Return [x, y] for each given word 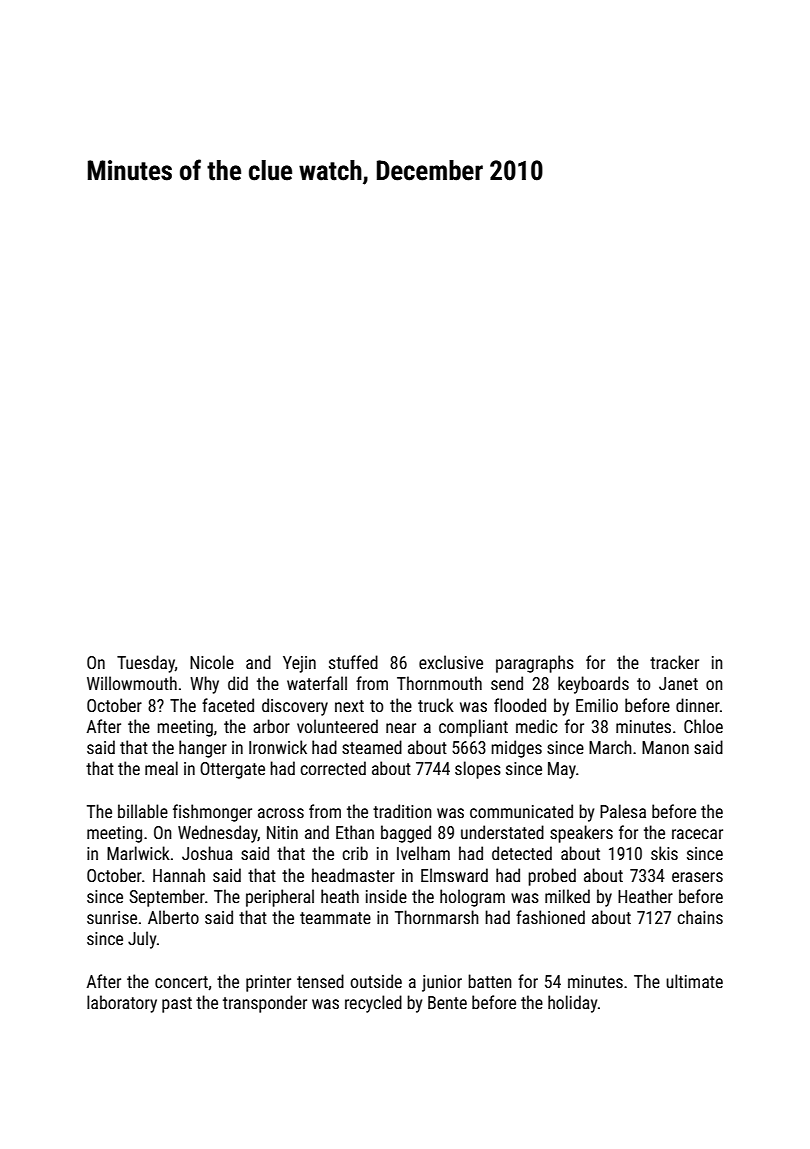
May [562, 770]
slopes [478, 770]
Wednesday [218, 834]
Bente [447, 1002]
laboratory [122, 1004]
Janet [678, 683]
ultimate [694, 981]
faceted [228, 705]
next [349, 706]
